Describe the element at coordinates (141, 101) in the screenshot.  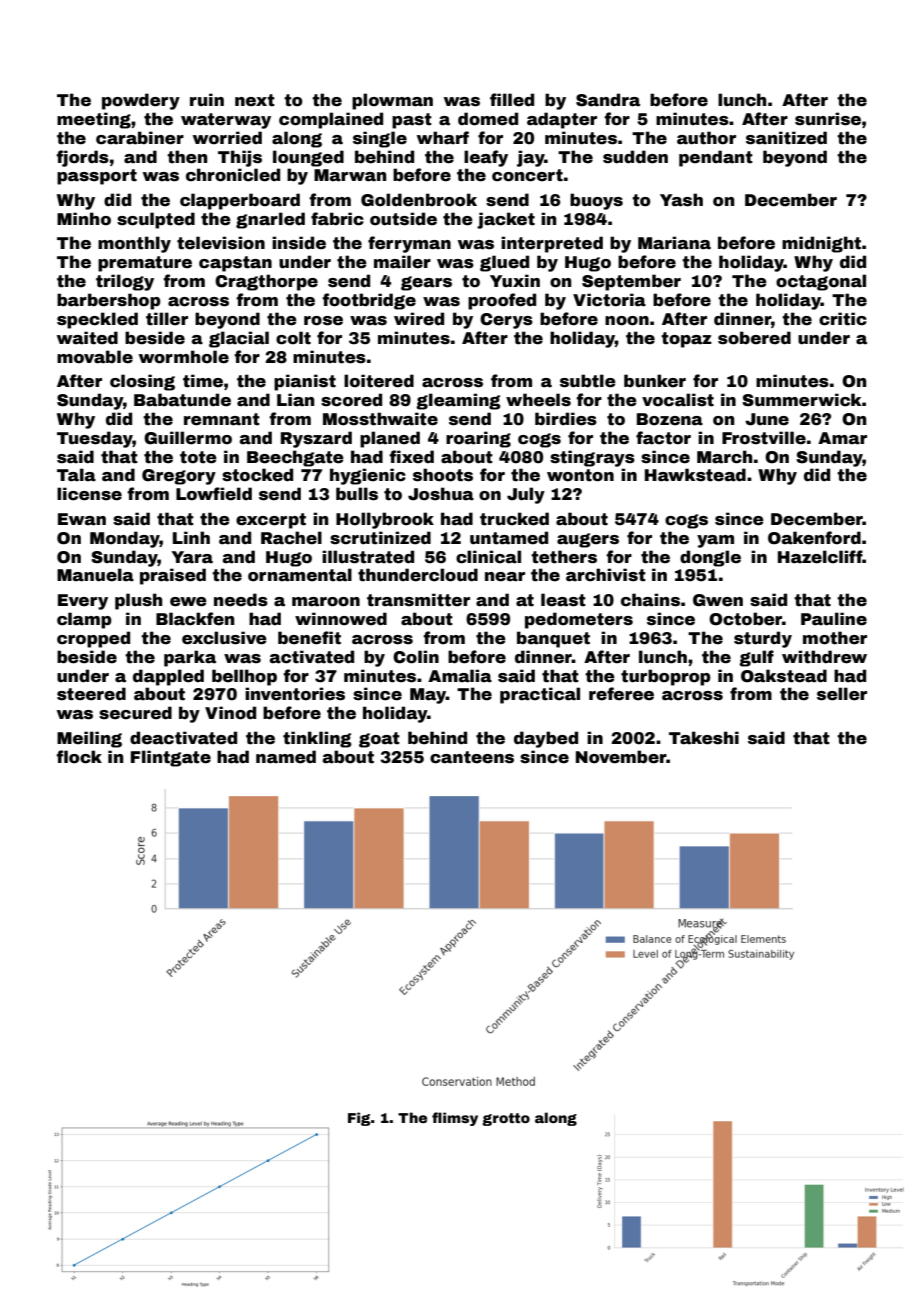
I see `powdery` at that location.
